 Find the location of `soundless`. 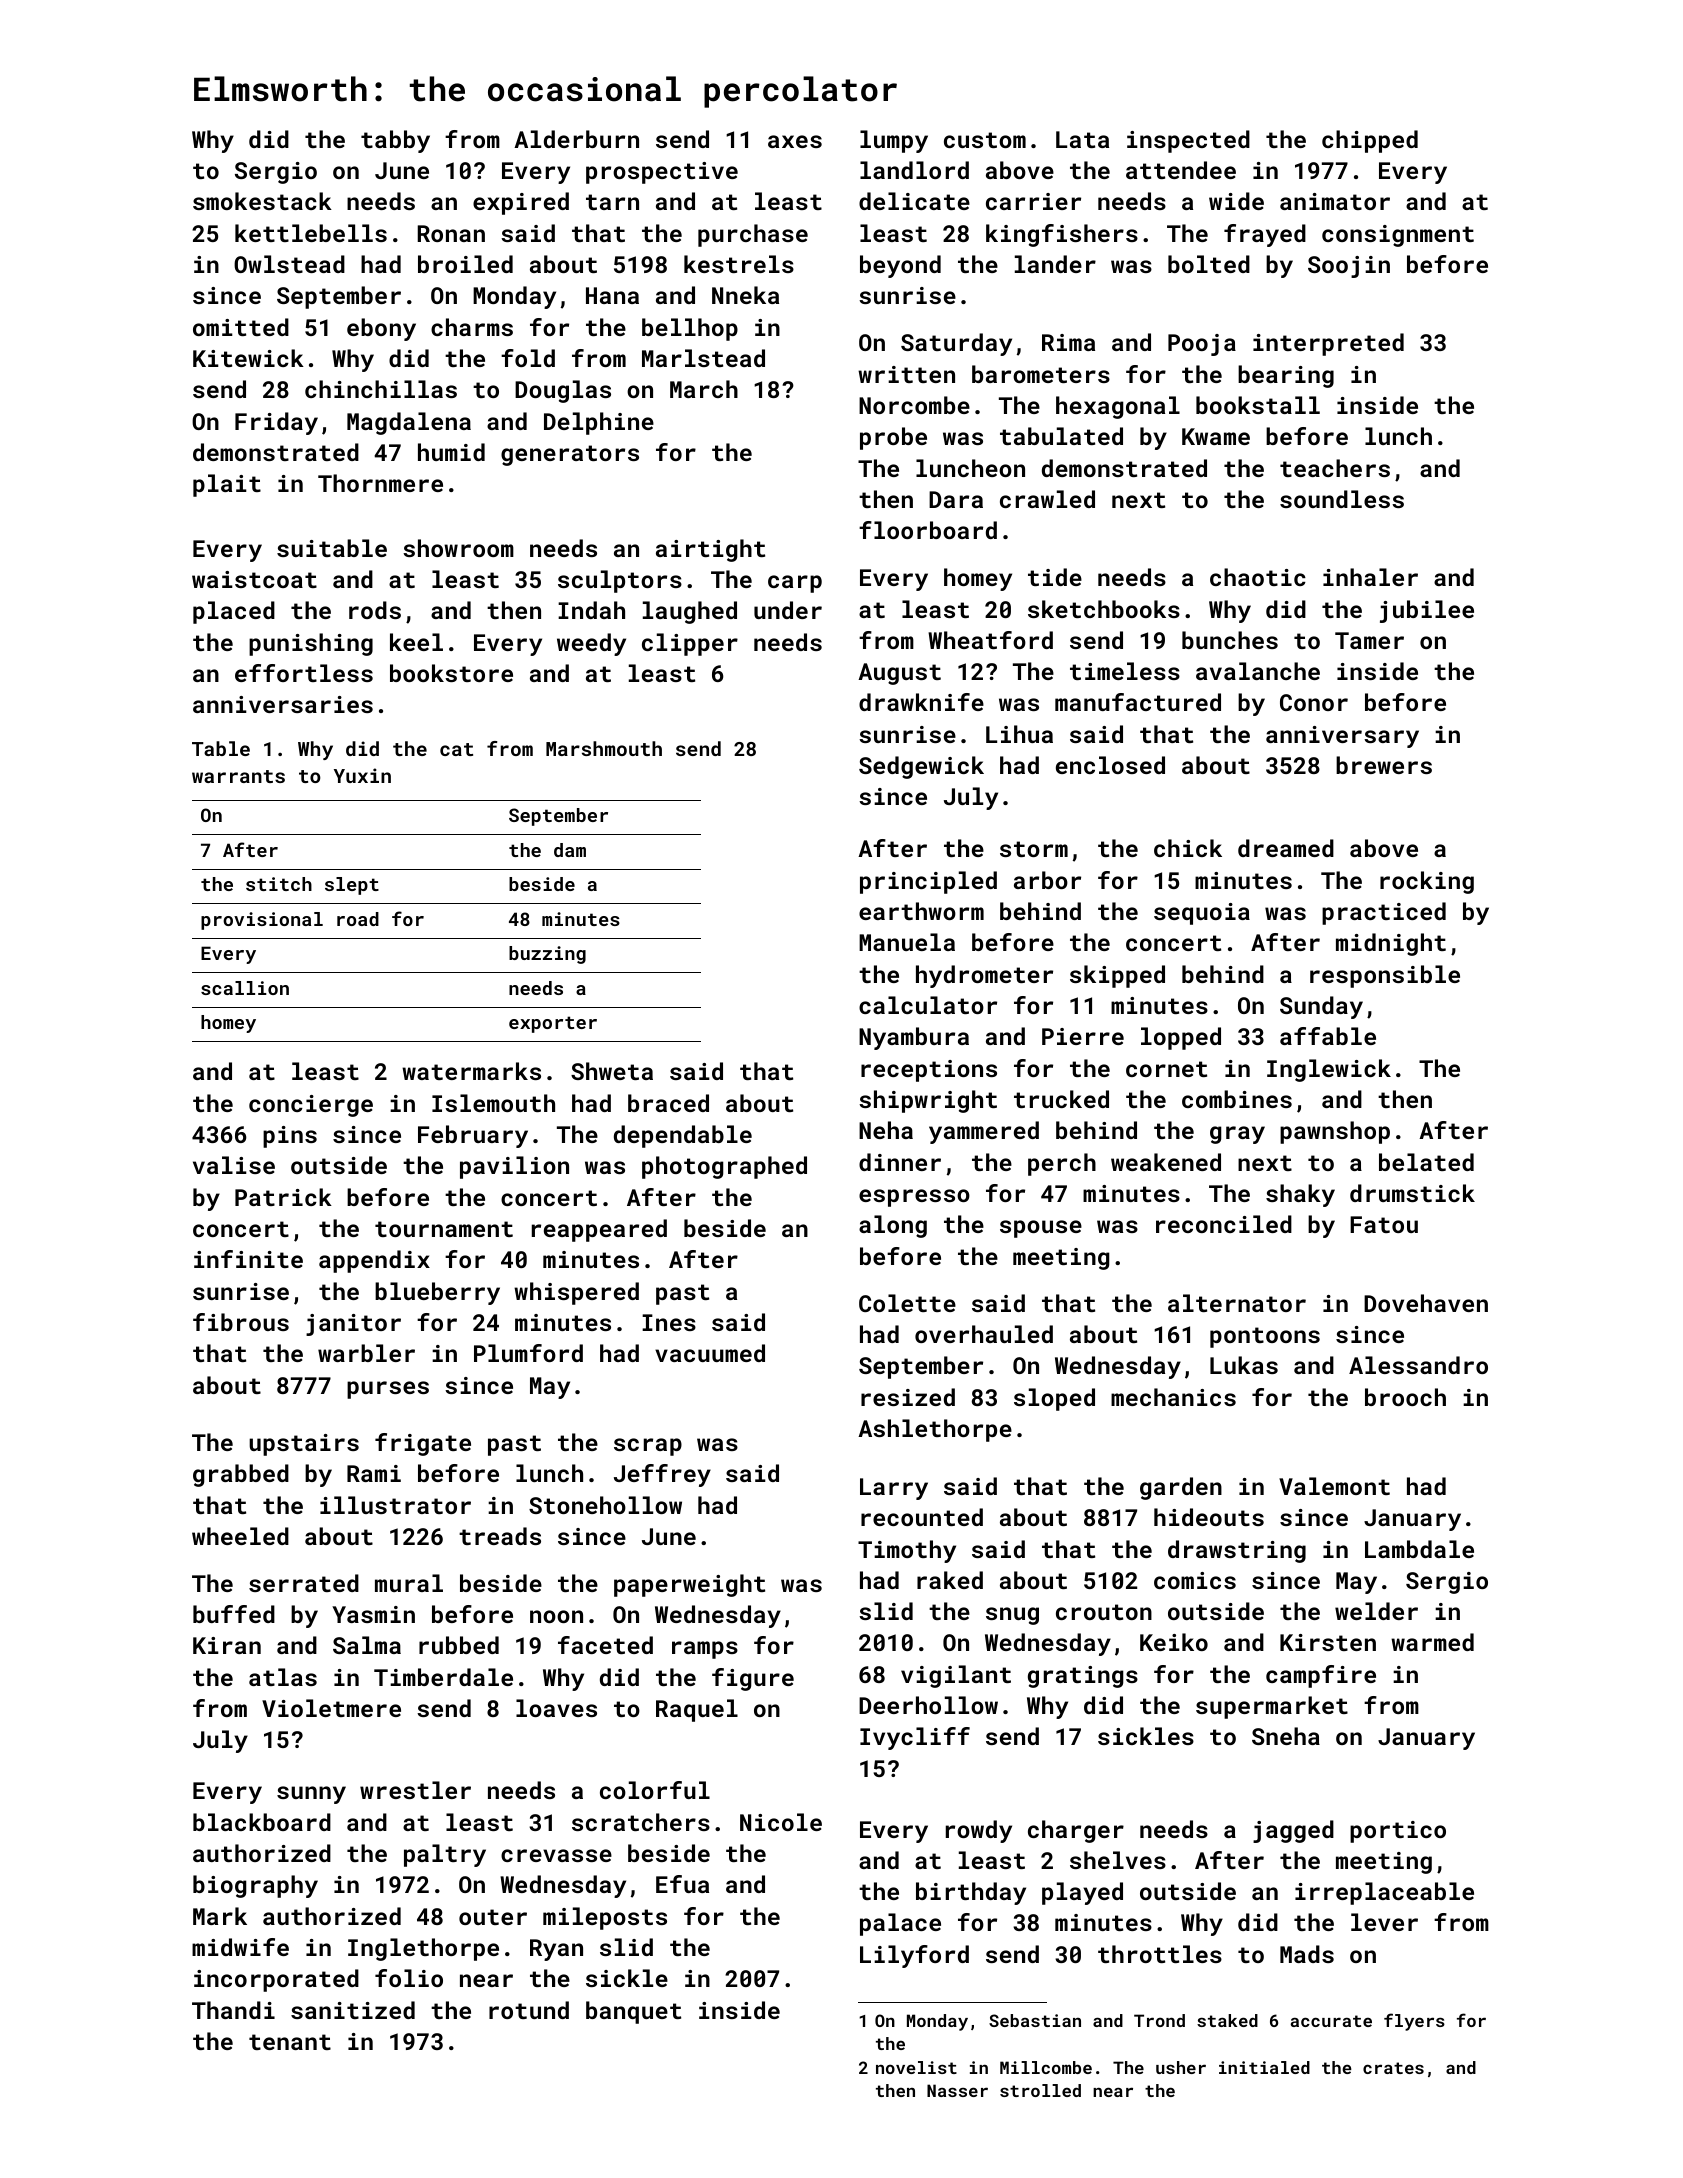

soundless is located at coordinates (1342, 499).
